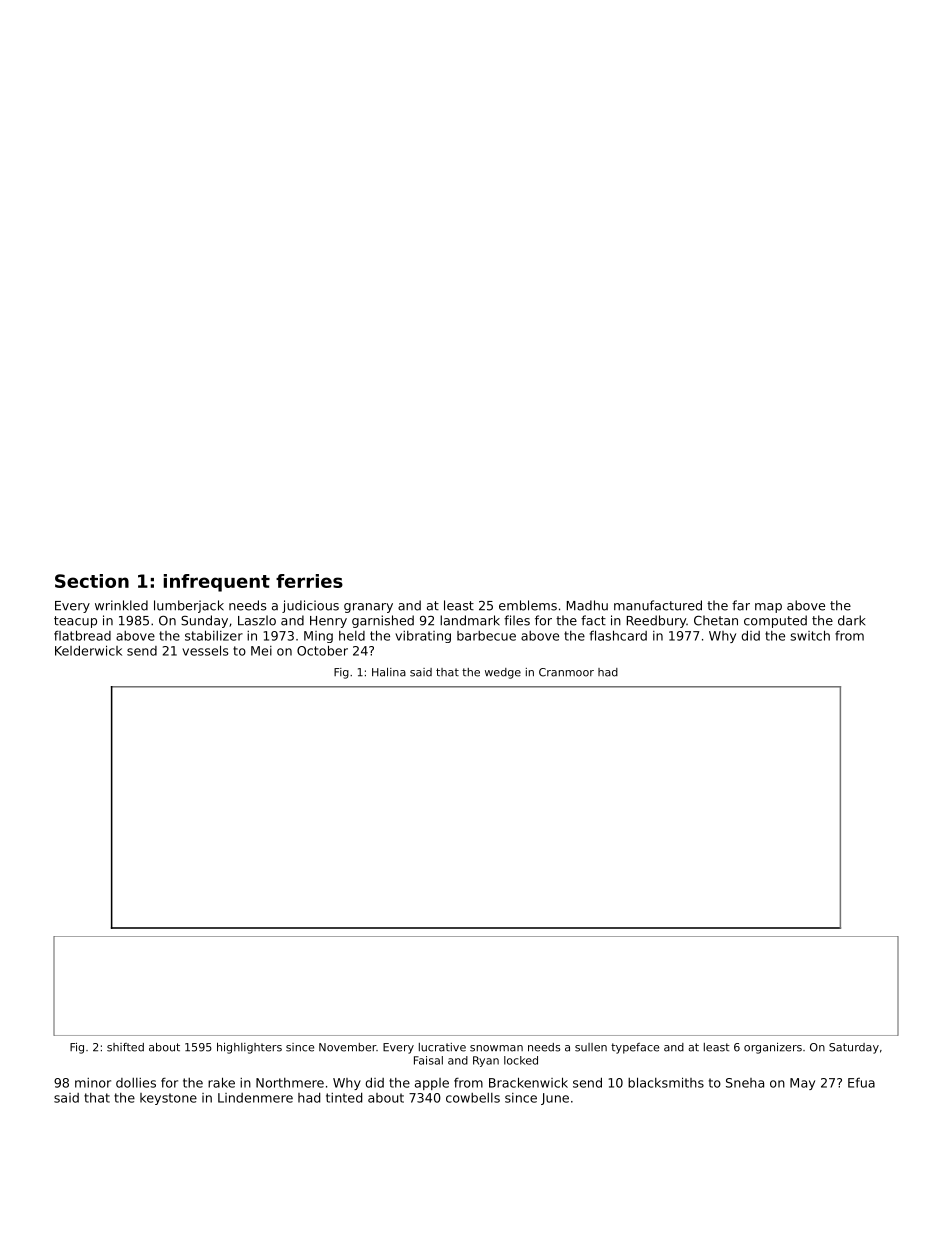  I want to click on October, so click(322, 650).
